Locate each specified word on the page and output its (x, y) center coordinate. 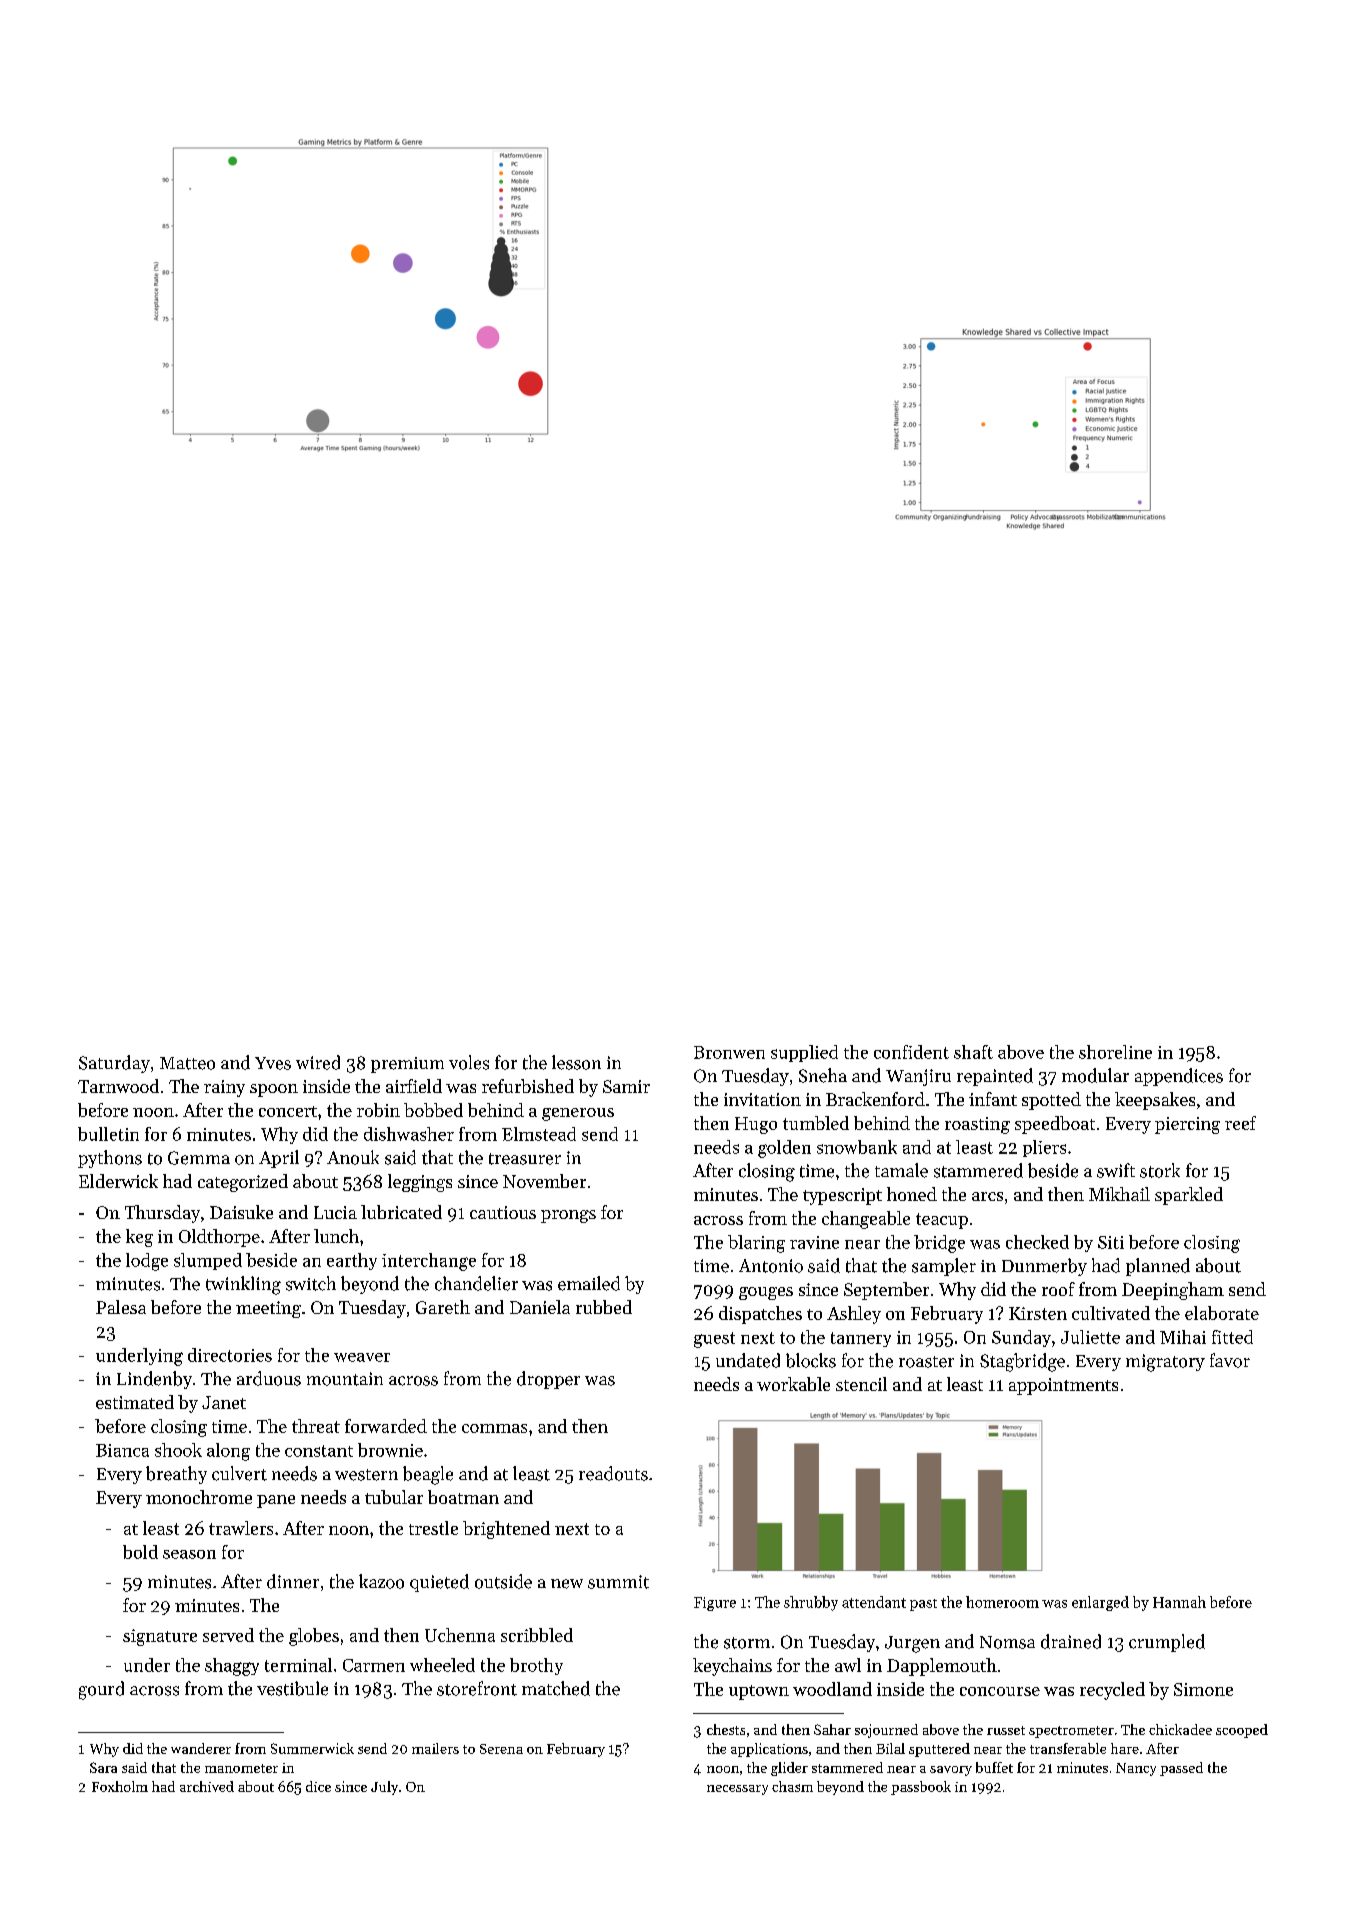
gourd (101, 1690)
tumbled (816, 1123)
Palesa (121, 1307)
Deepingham (1173, 1291)
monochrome (199, 1497)
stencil (861, 1384)
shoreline (1115, 1052)
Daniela (540, 1307)
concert (288, 1111)
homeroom (1002, 1602)
